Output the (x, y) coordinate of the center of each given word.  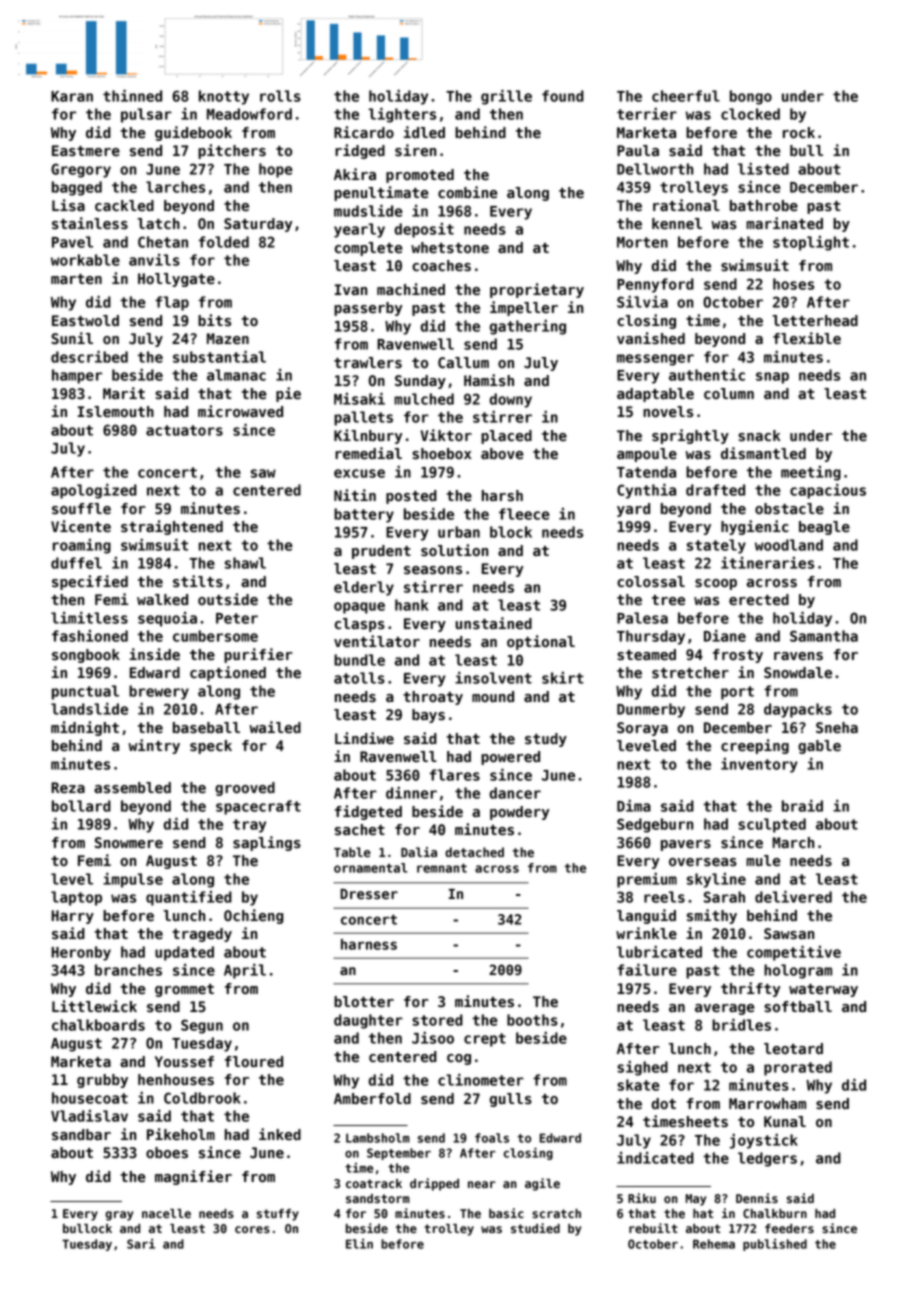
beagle (824, 528)
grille (506, 97)
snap (772, 378)
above (502, 453)
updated (184, 953)
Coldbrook (202, 1098)
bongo (751, 97)
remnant (442, 868)
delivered (793, 897)
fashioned (90, 636)
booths (532, 1020)
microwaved (240, 411)
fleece (524, 514)
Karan (72, 96)
